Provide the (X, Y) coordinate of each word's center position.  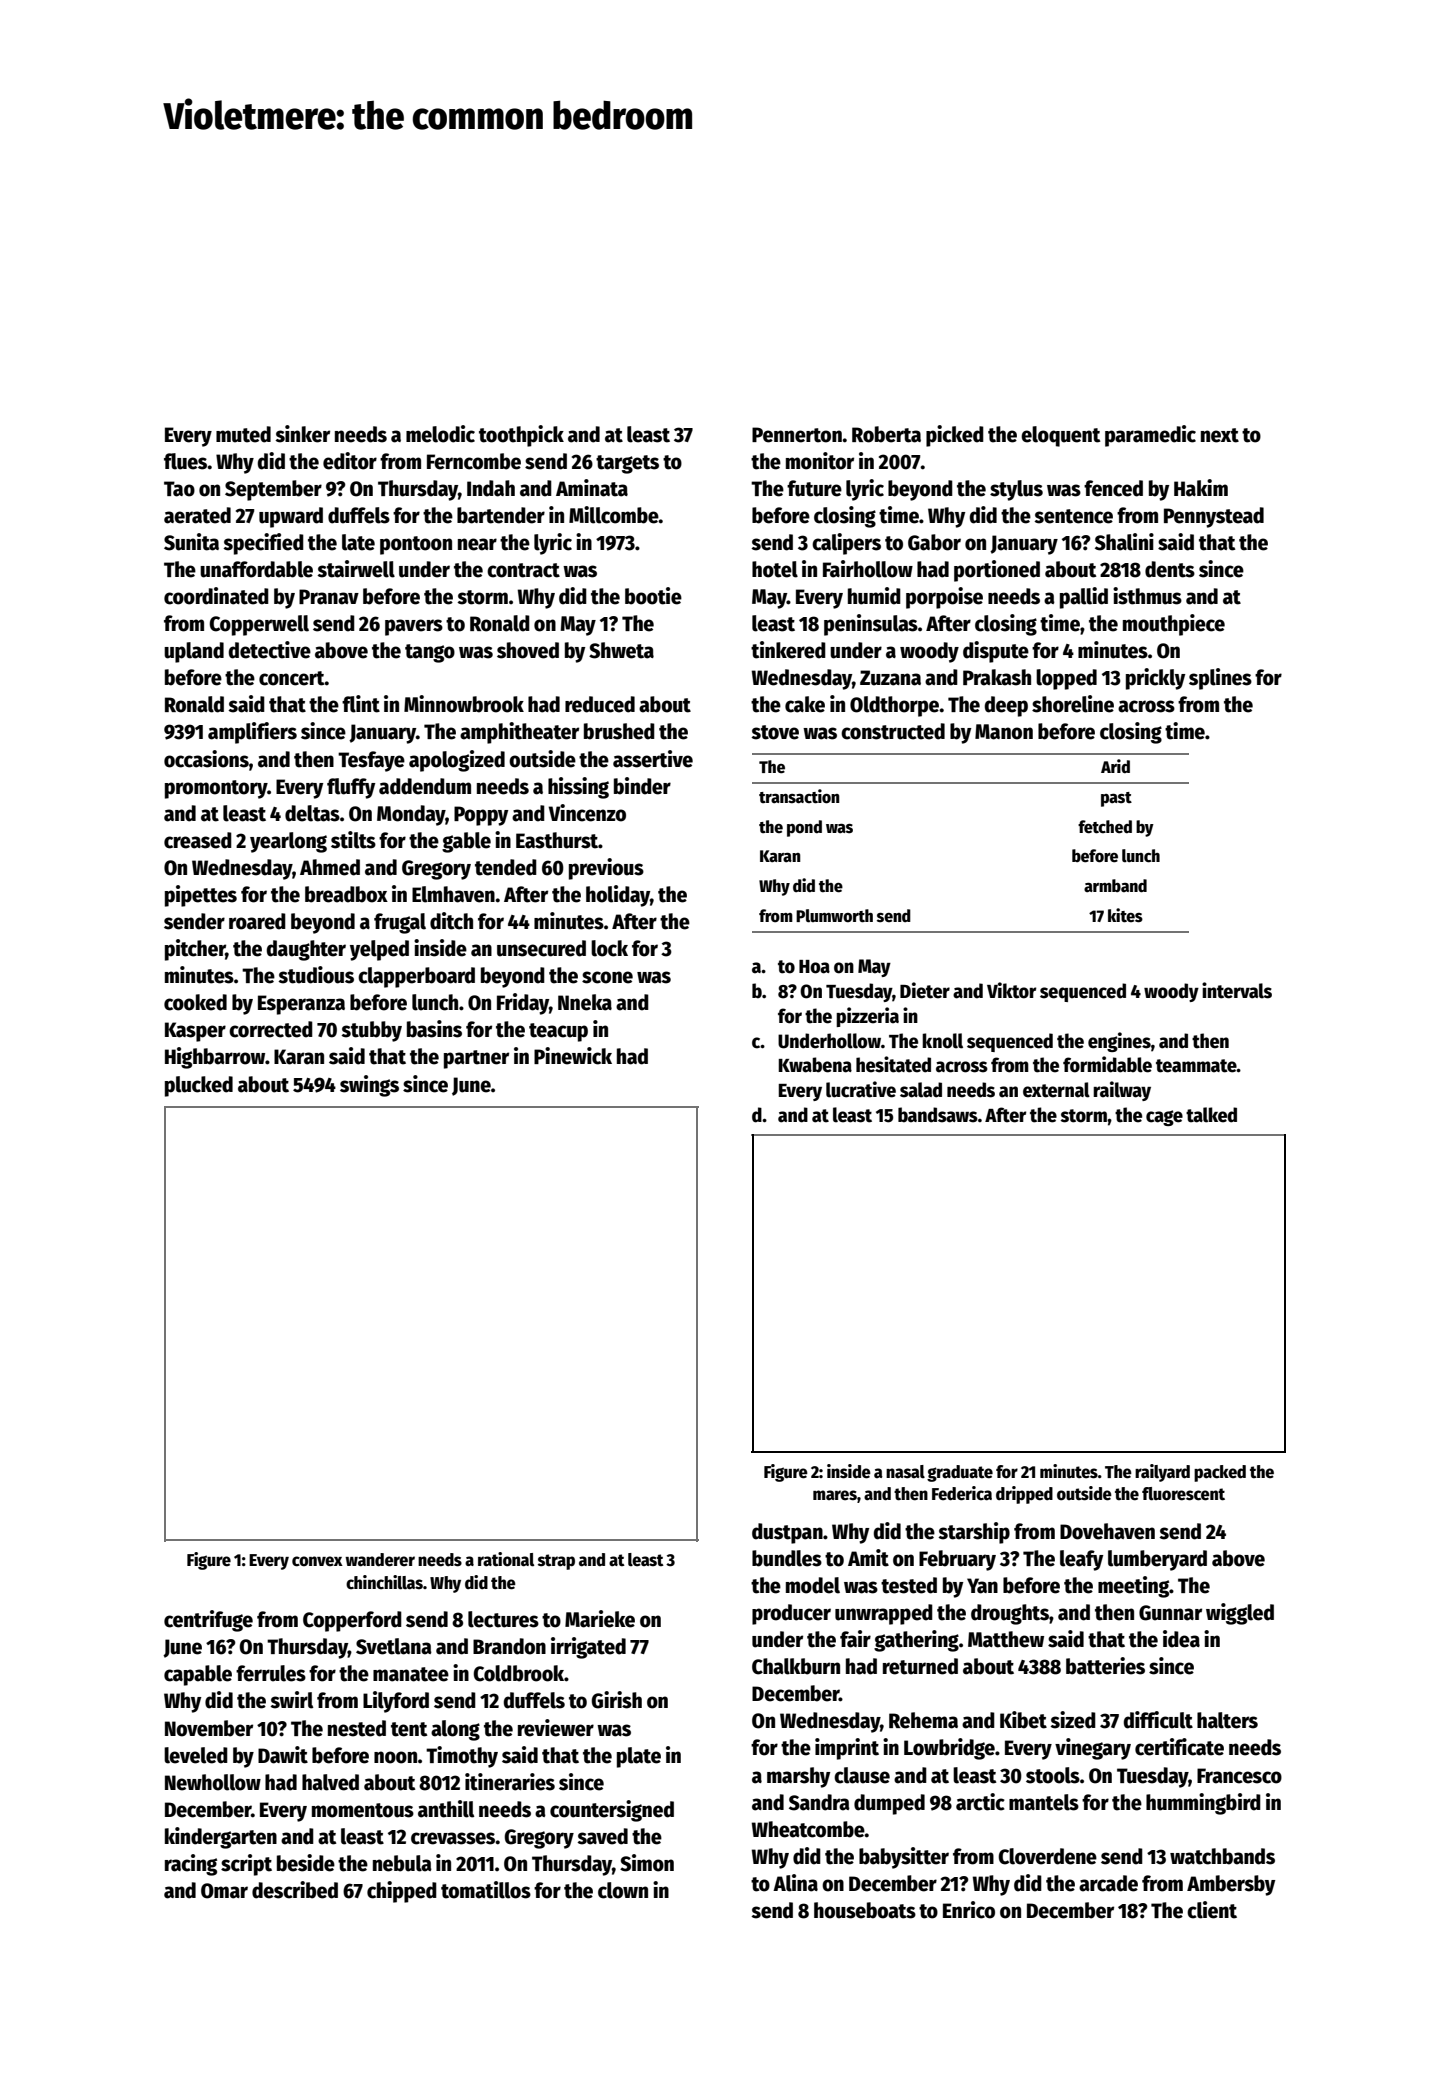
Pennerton (797, 435)
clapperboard (416, 977)
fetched (1105, 827)
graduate (960, 1473)
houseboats (865, 1910)
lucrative (861, 1089)
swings (369, 1086)
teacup (558, 1032)
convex (317, 1561)
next (1220, 435)
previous (606, 869)
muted (243, 434)
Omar (224, 1891)
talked (1211, 1115)
